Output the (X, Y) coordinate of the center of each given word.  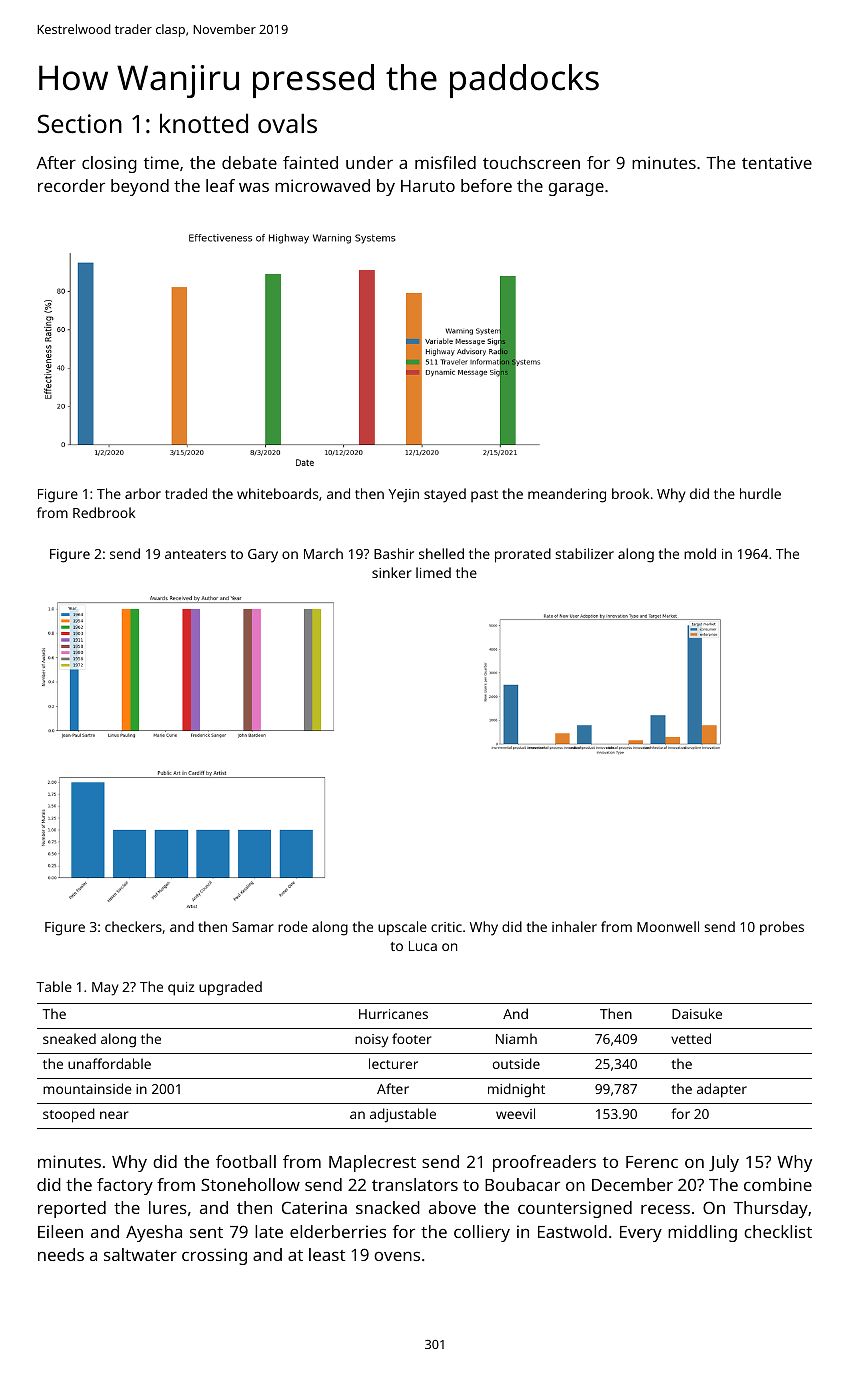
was (254, 187)
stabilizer (585, 553)
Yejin (404, 496)
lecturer (393, 1063)
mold (700, 553)
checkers (133, 926)
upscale (402, 928)
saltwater (140, 1254)
